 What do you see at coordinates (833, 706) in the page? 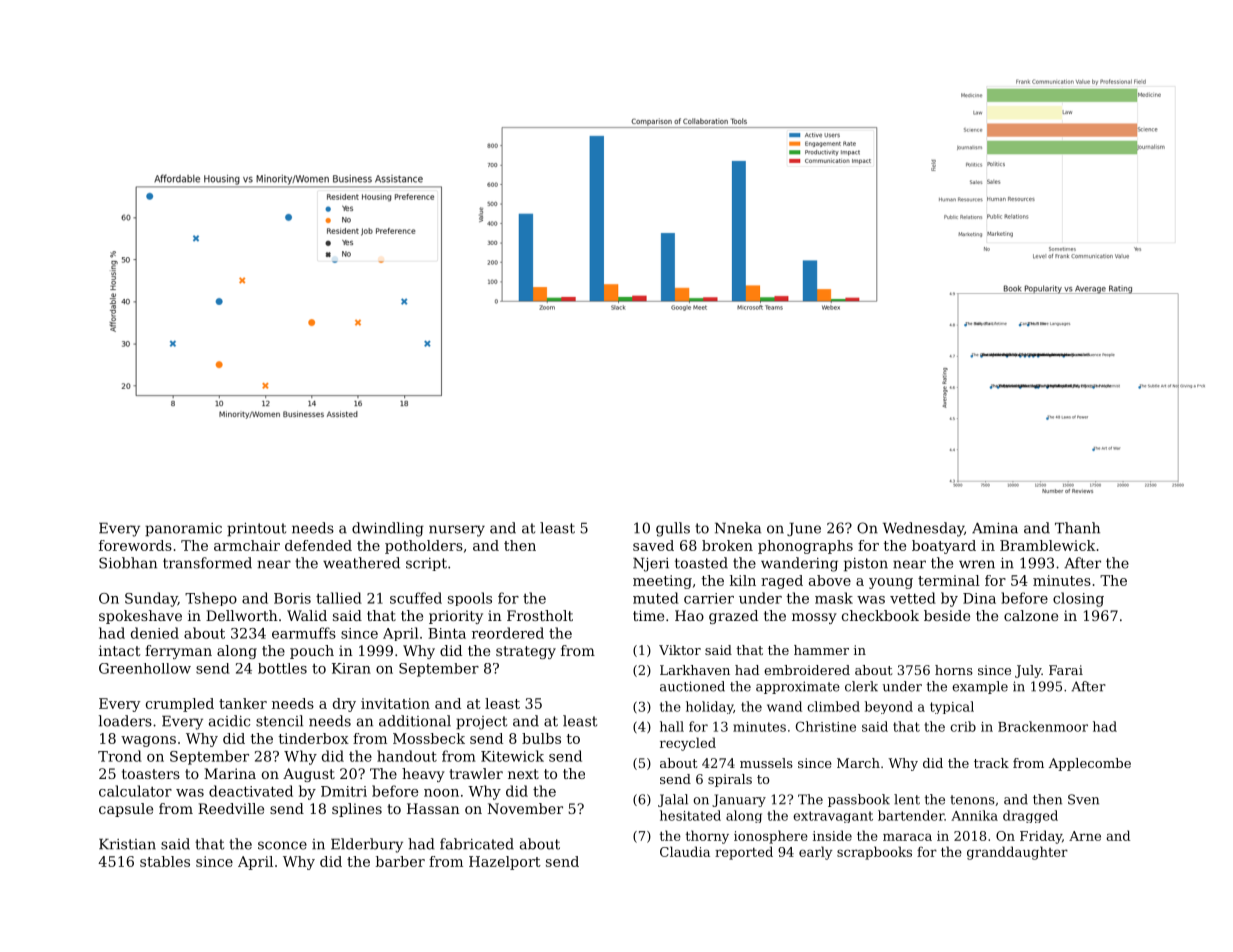
I see `climbed` at bounding box center [833, 706].
